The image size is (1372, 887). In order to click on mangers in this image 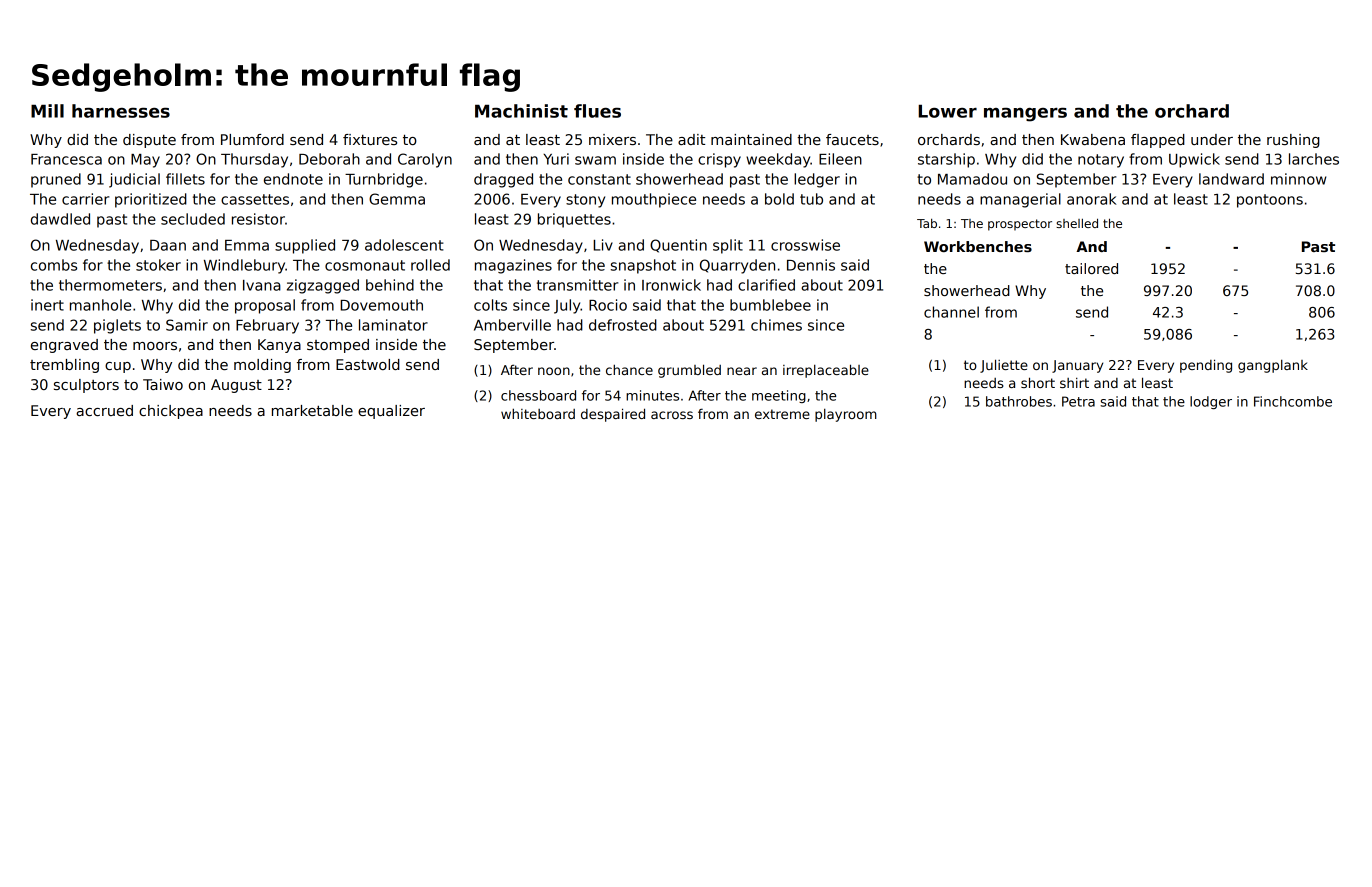, I will do `click(1025, 114)`.
